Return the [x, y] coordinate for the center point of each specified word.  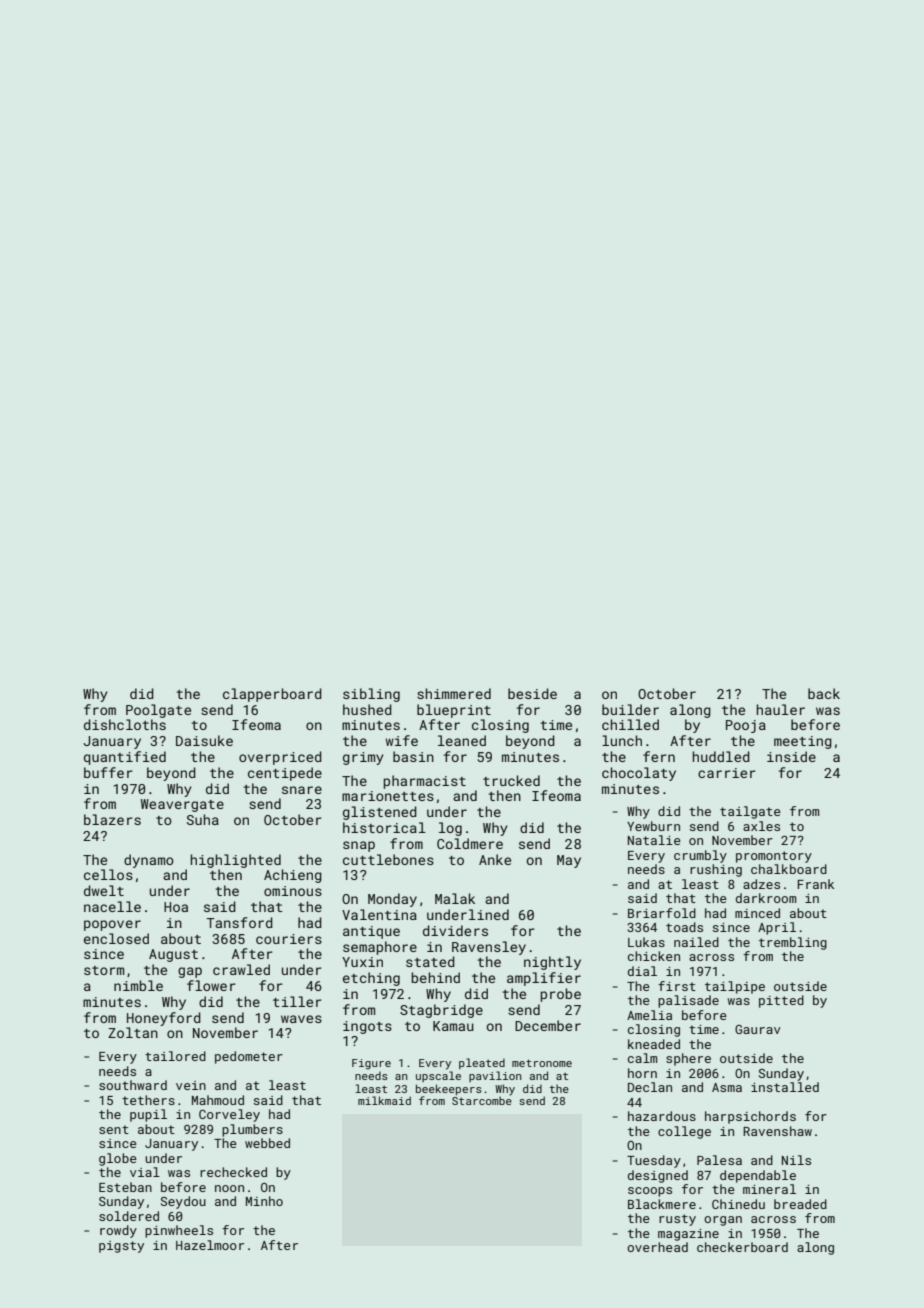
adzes [761, 884]
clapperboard [272, 695]
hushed [367, 709]
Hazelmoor [210, 1245]
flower [211, 985]
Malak [455, 898]
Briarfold [662, 913]
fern [659, 756]
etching [371, 979]
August [173, 955]
